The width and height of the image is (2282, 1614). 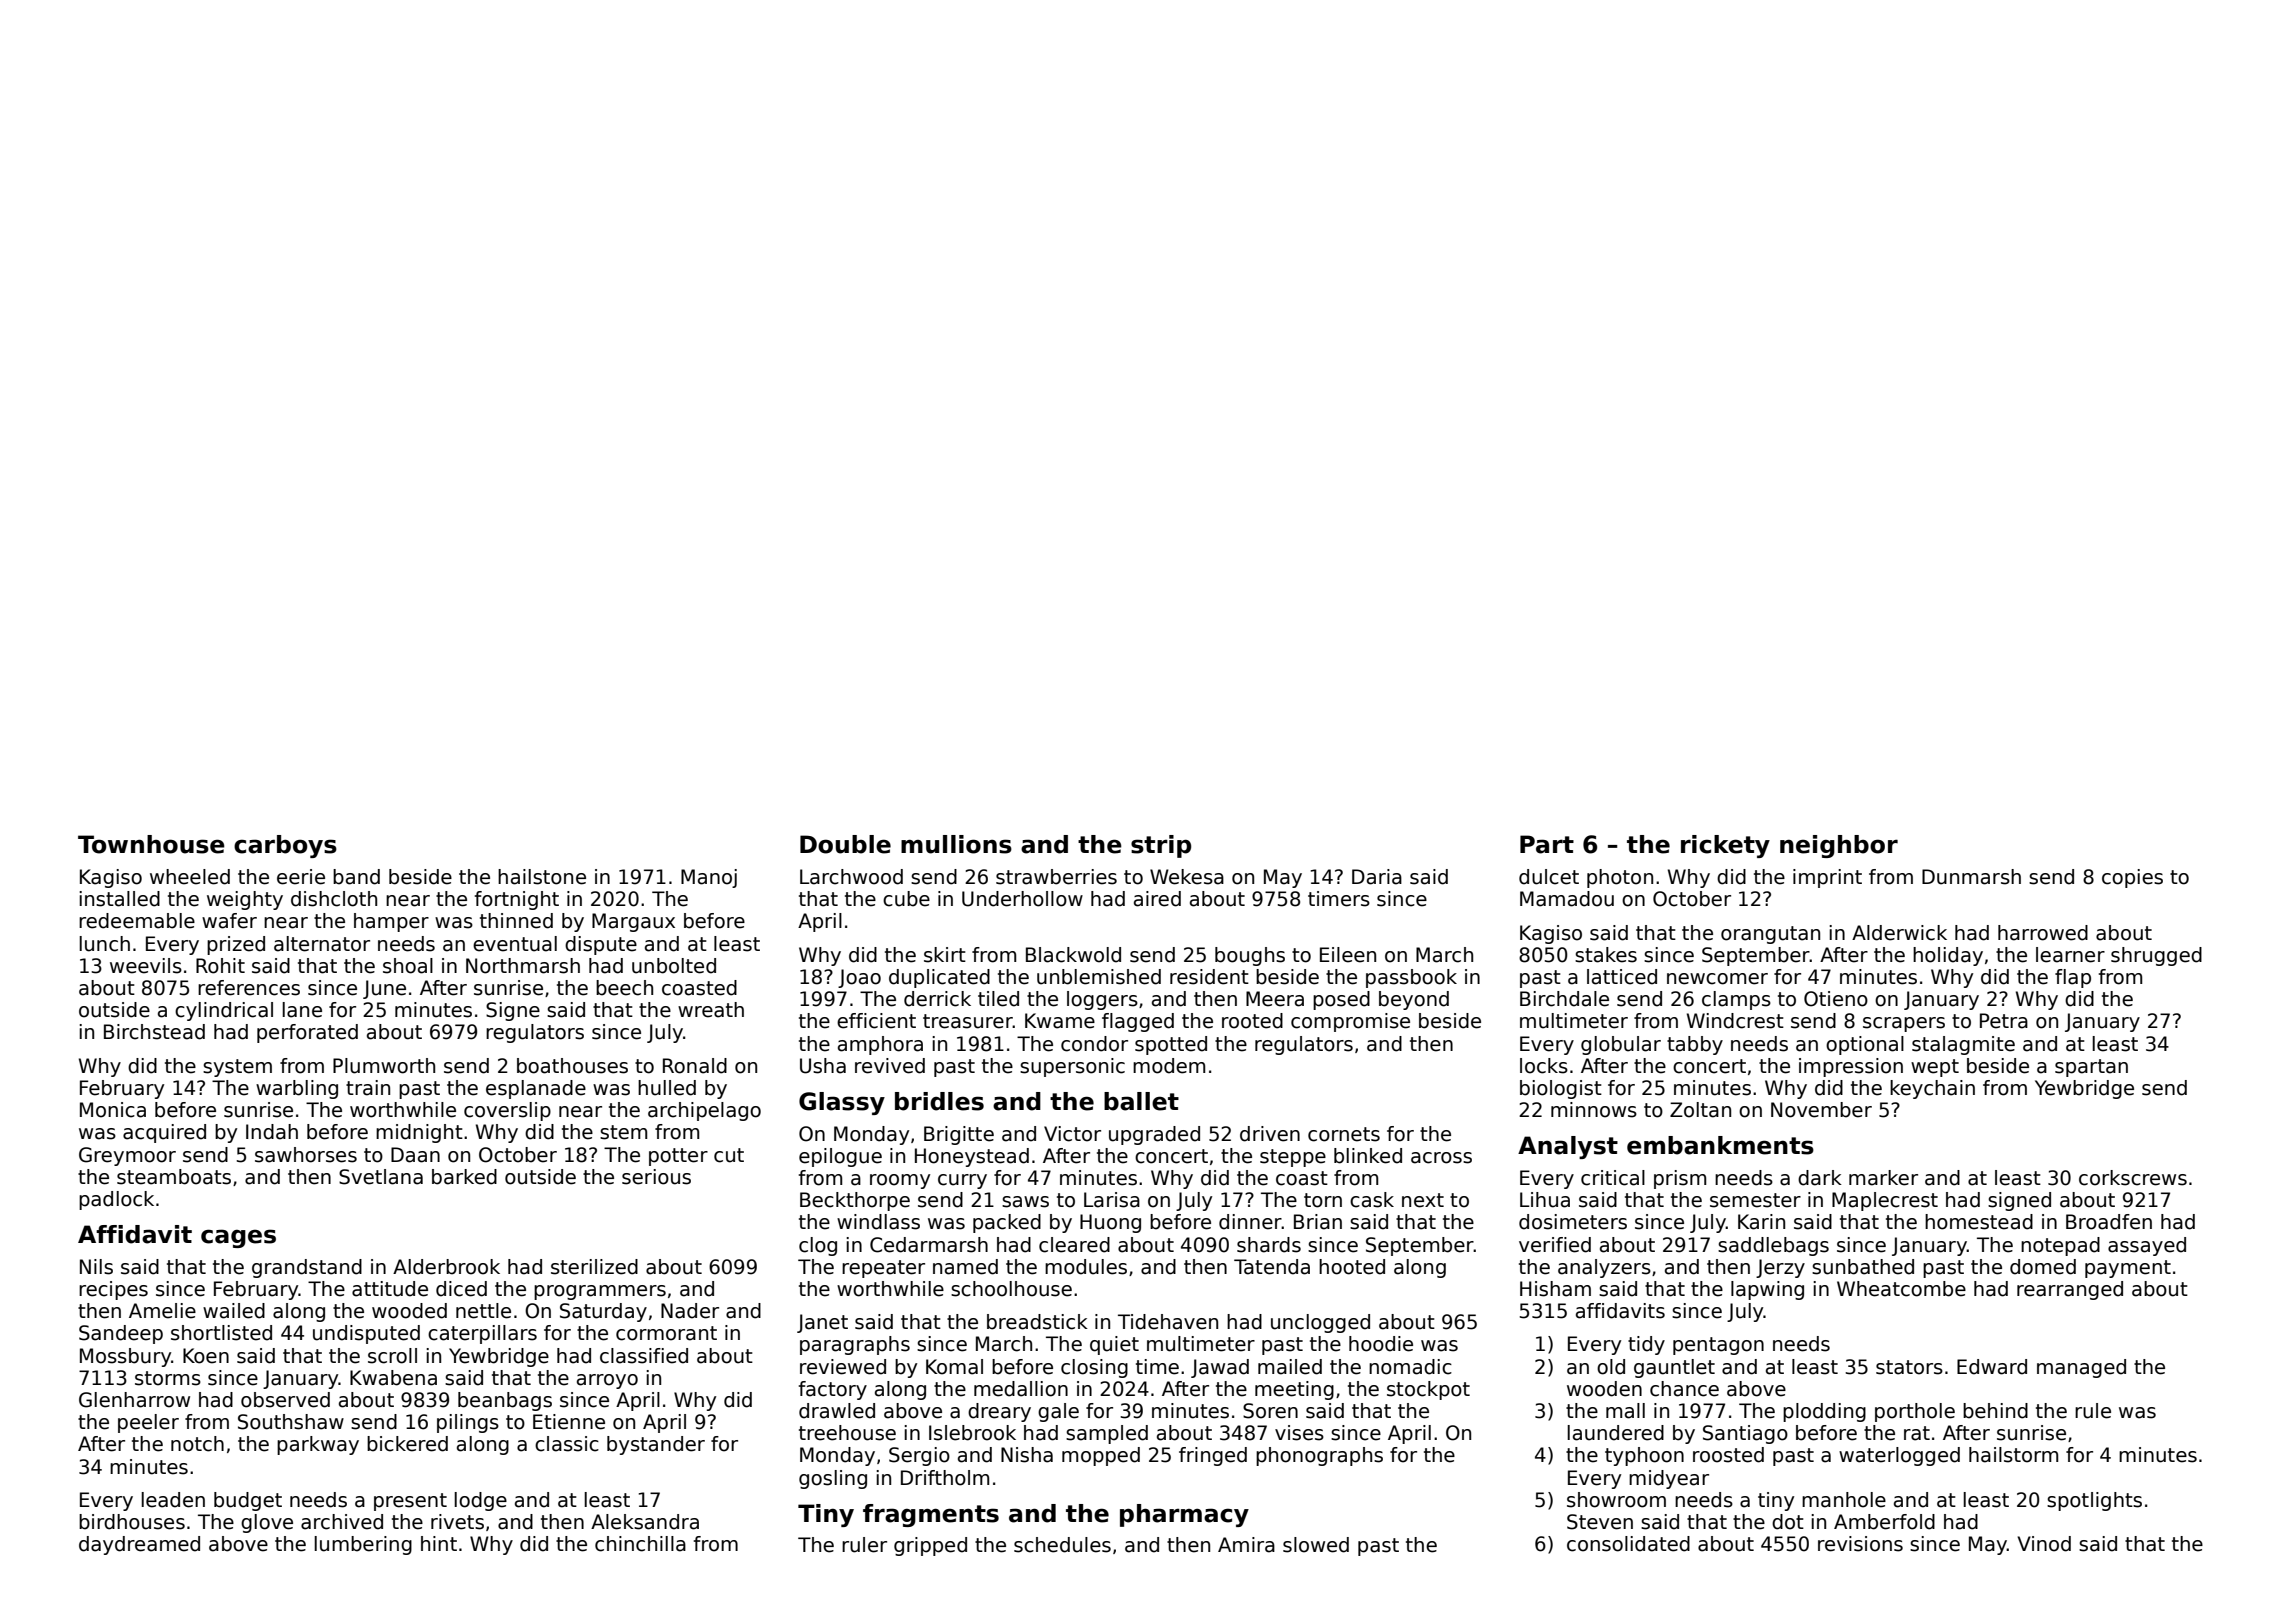 I want to click on rickety, so click(x=1725, y=846).
